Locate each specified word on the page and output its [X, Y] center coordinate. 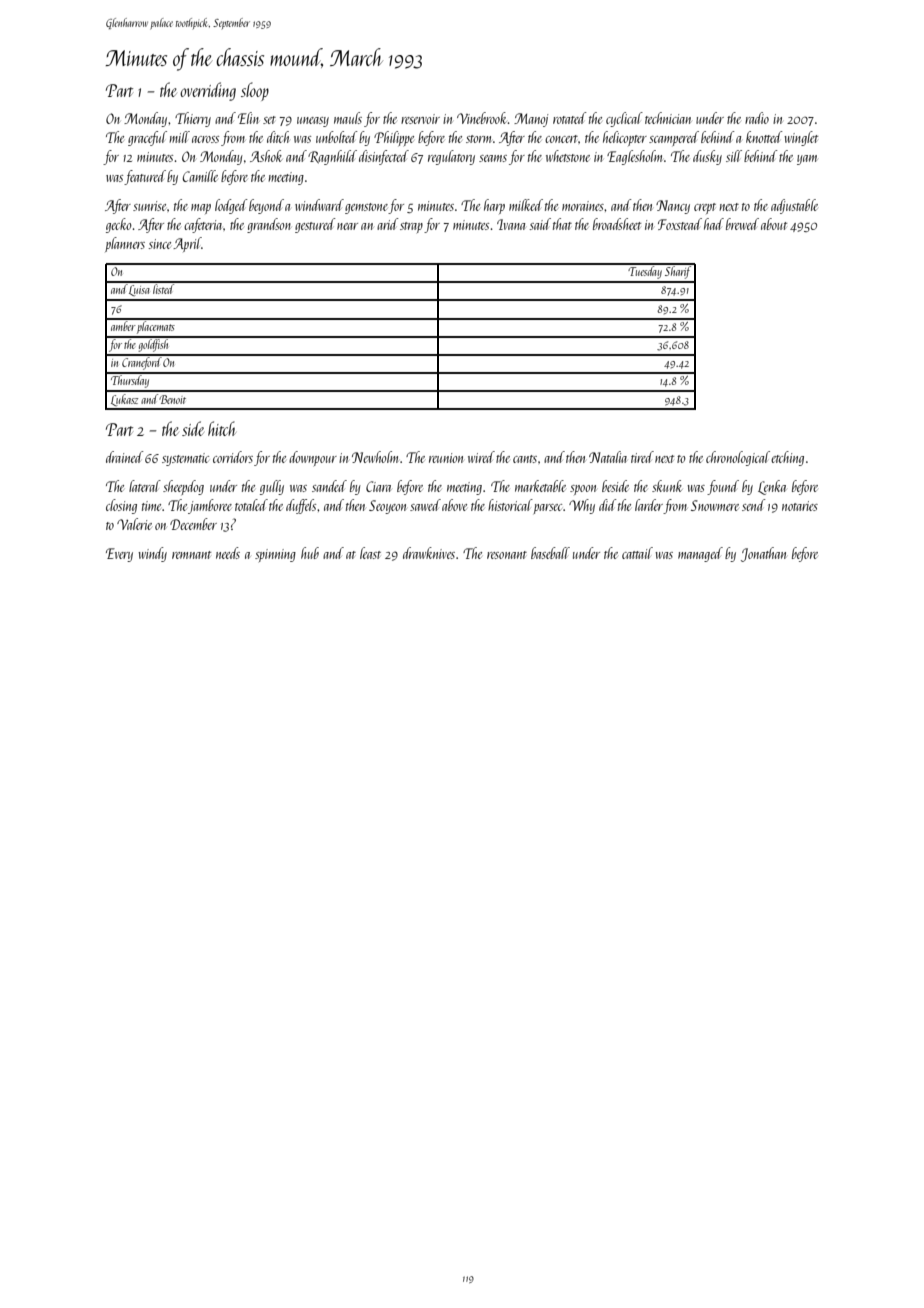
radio [757, 118]
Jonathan [763, 554]
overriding [208, 91]
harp [494, 206]
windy [152, 554]
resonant [507, 555]
